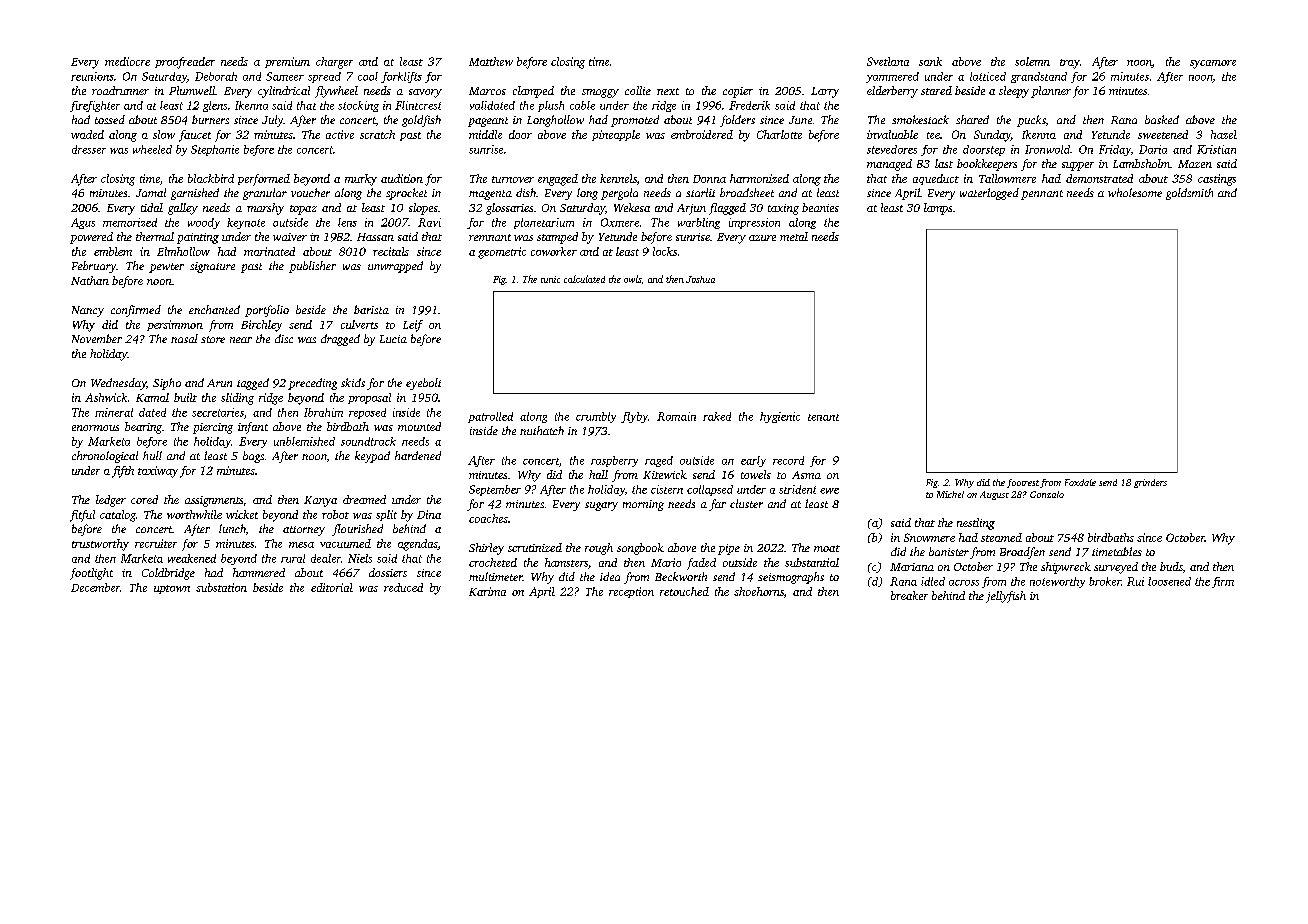  I want to click on magenta, so click(490, 195).
